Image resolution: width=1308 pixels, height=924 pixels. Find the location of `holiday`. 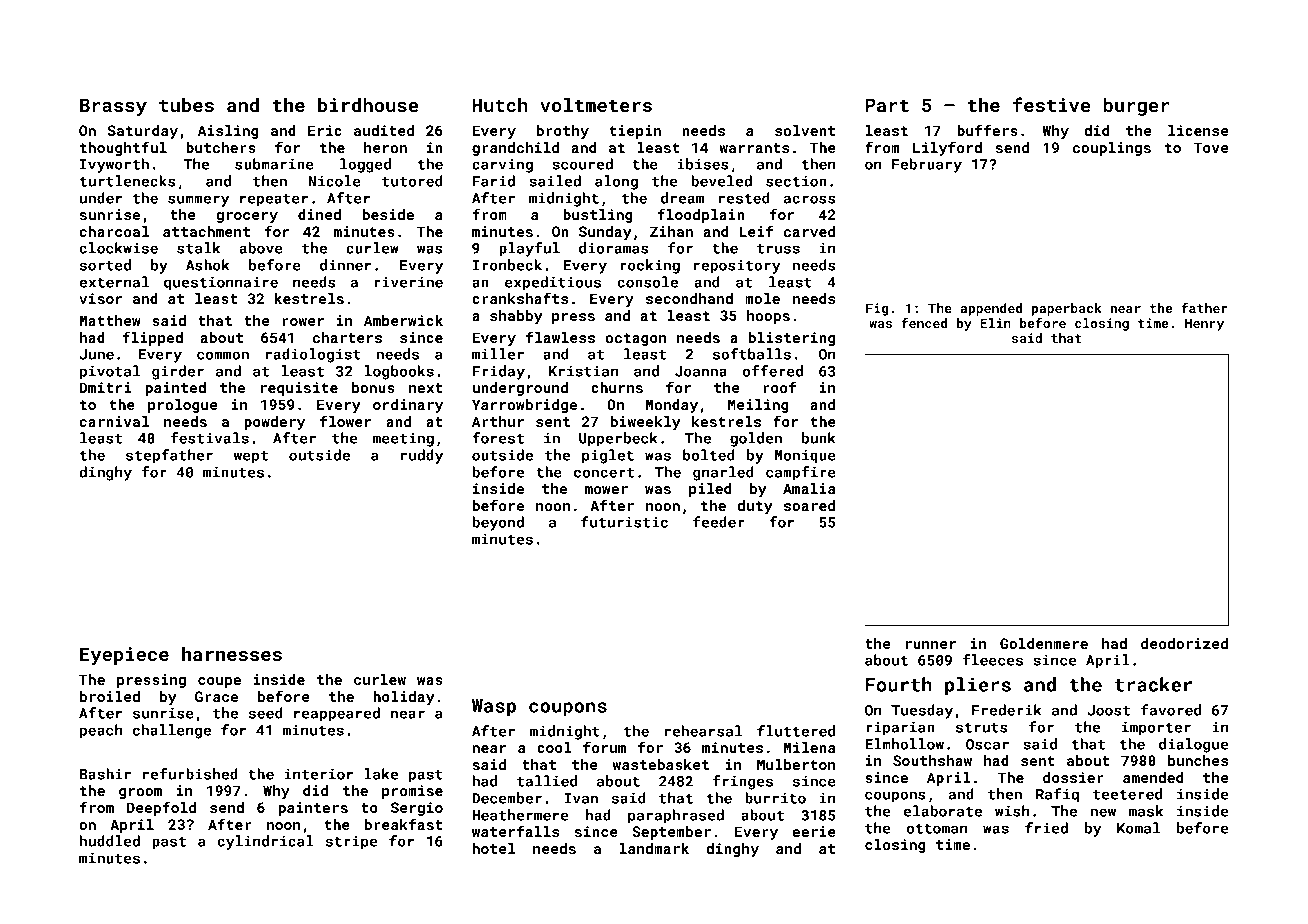

holiday is located at coordinates (404, 698).
